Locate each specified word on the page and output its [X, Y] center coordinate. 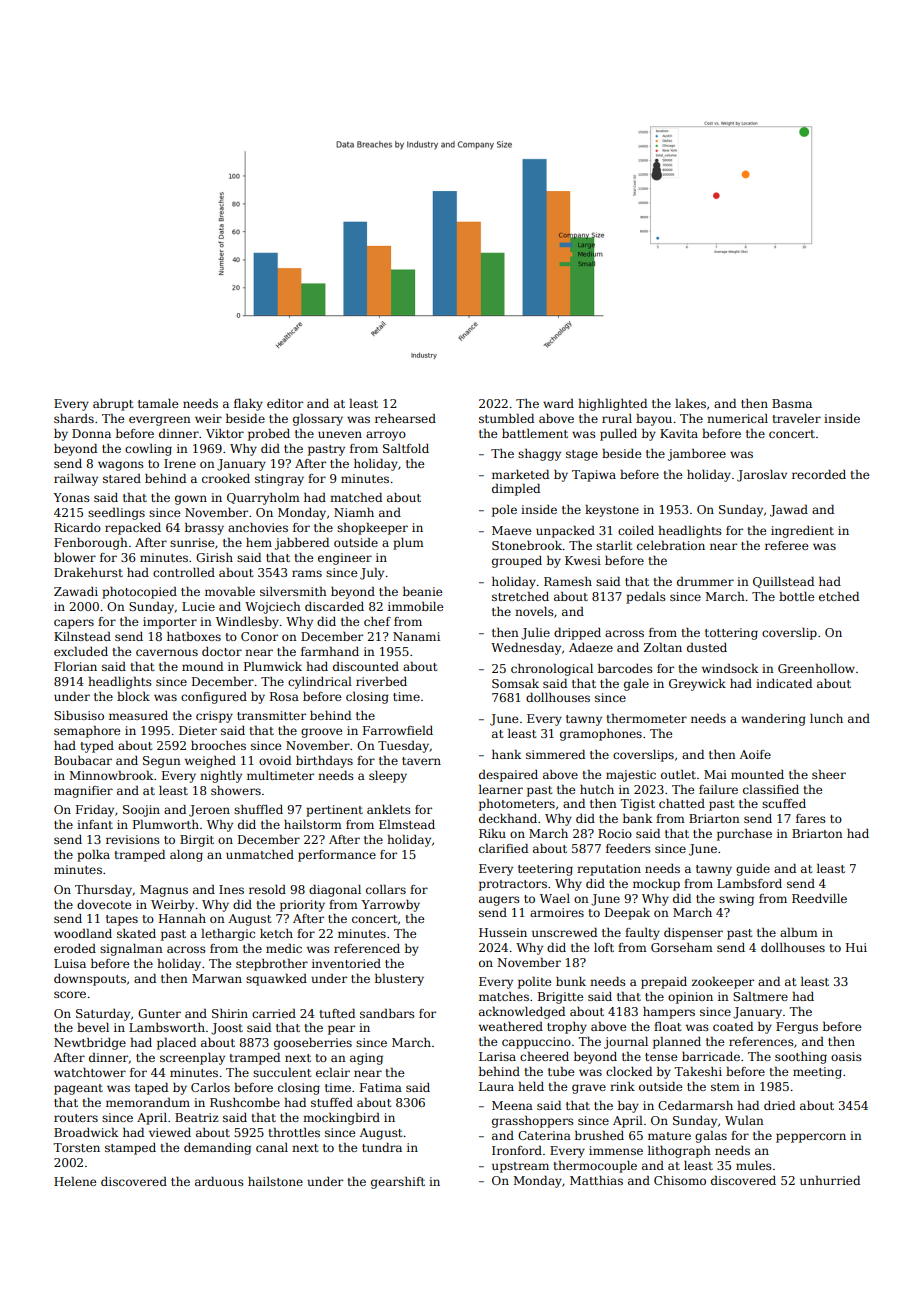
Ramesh [568, 581]
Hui [856, 947]
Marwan [217, 978]
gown [191, 500]
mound [202, 666]
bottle [796, 596]
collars [386, 889]
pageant [78, 1089]
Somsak [515, 683]
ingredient [802, 532]
